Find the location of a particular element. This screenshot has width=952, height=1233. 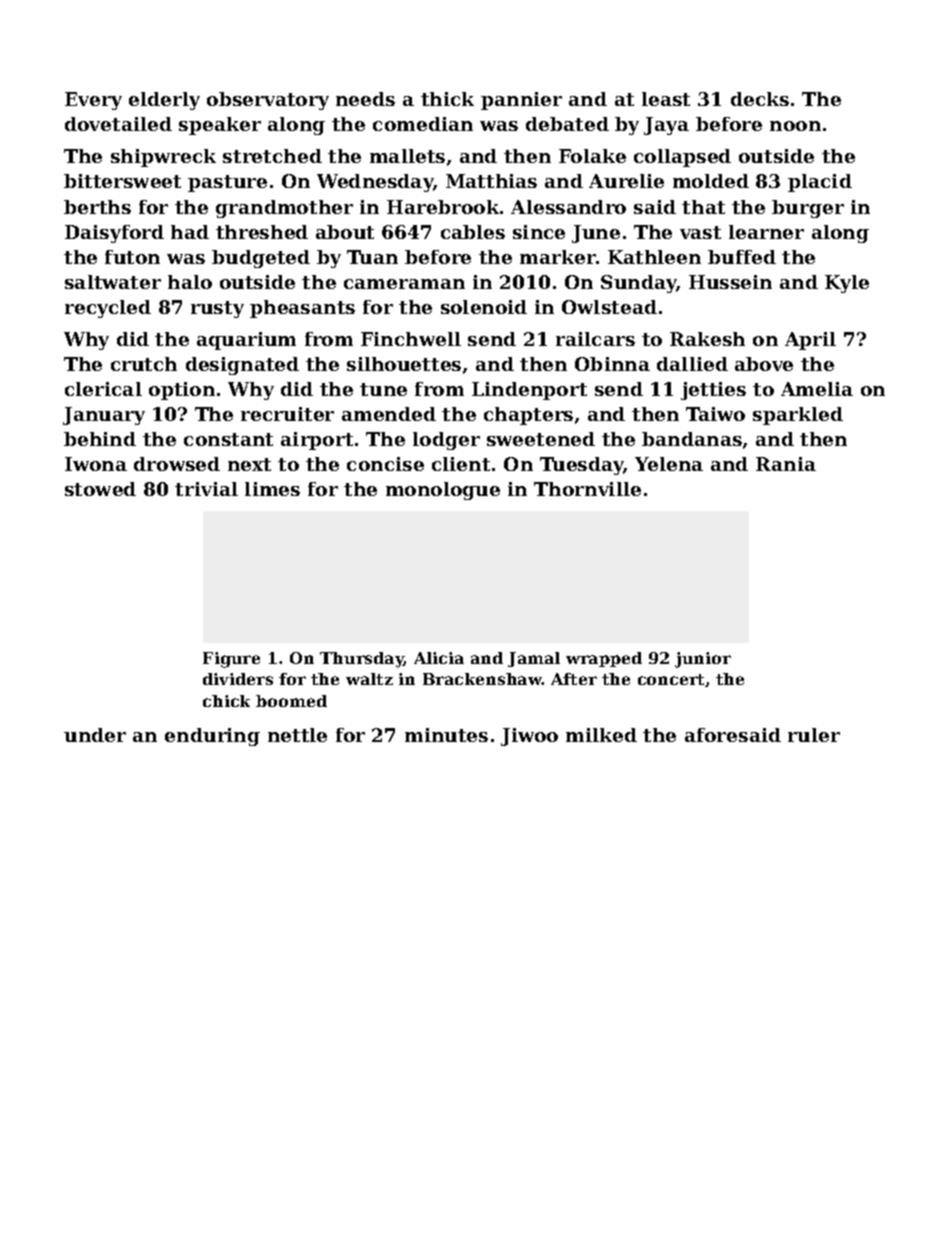

Lindenport is located at coordinates (529, 391).
